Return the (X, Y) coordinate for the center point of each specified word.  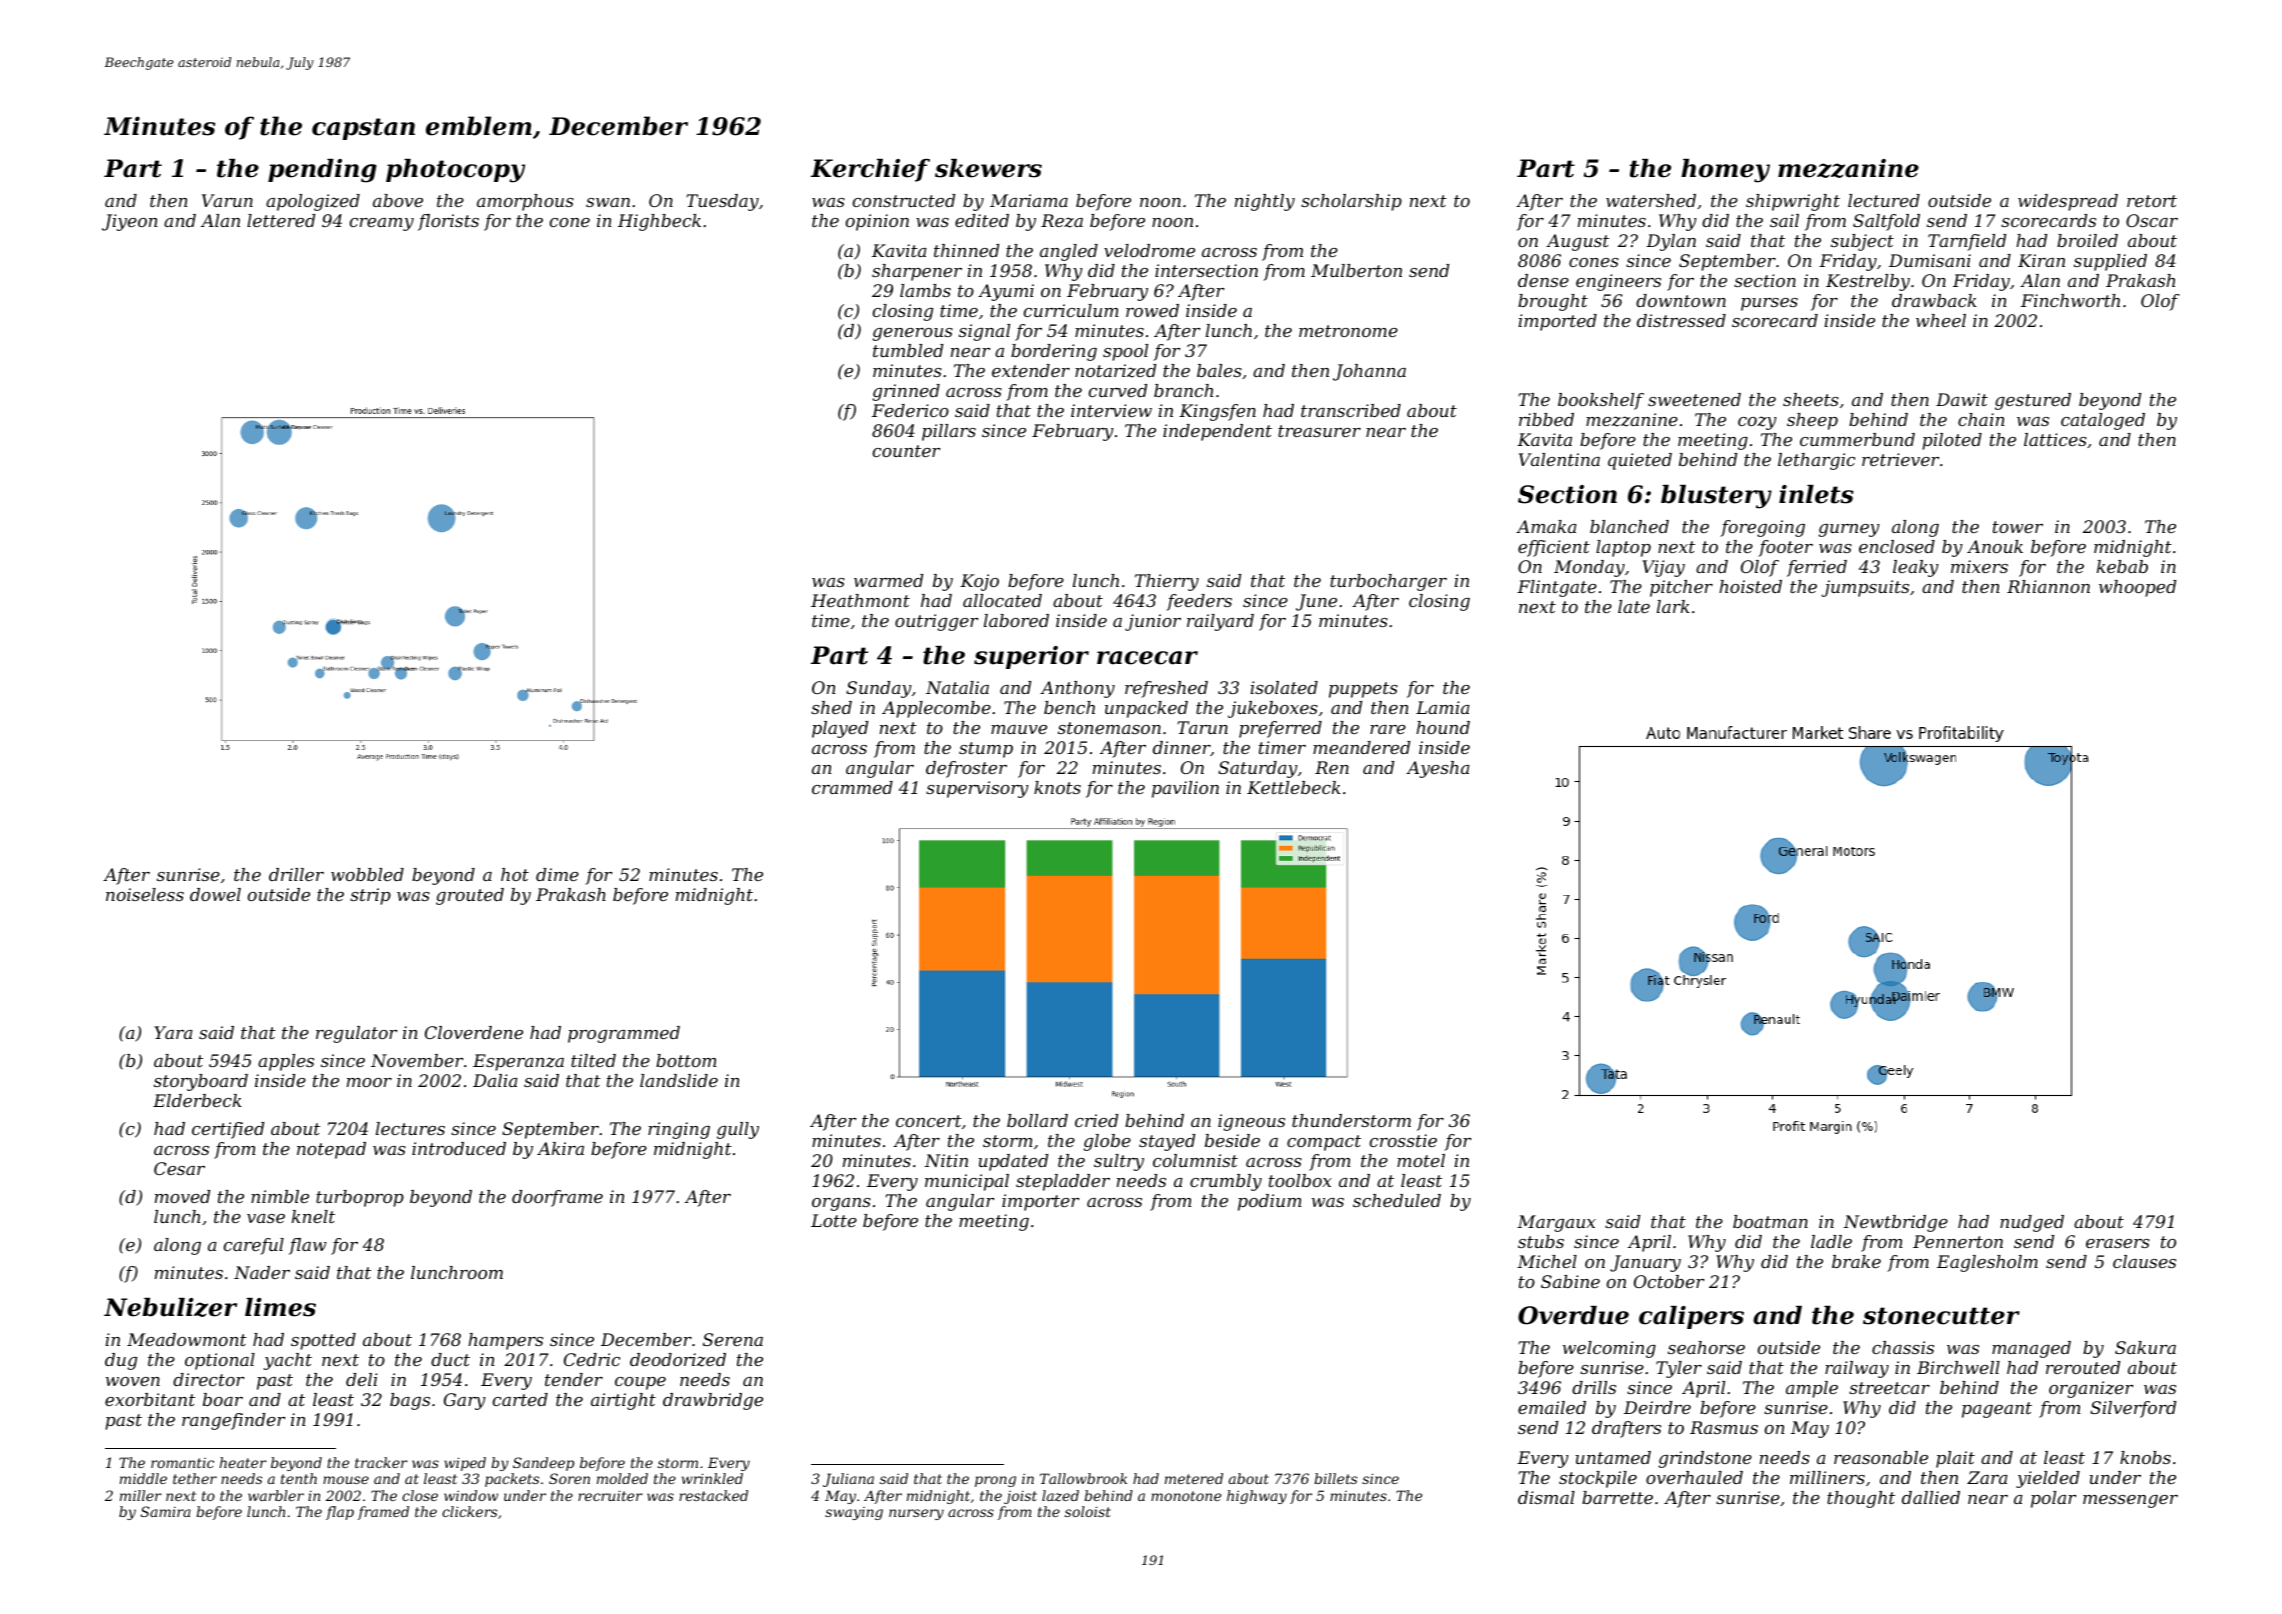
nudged (2032, 1223)
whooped (2137, 588)
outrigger (936, 622)
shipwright (1793, 202)
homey (1725, 171)
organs (841, 1204)
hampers (505, 1341)
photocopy (455, 171)
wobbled (367, 874)
